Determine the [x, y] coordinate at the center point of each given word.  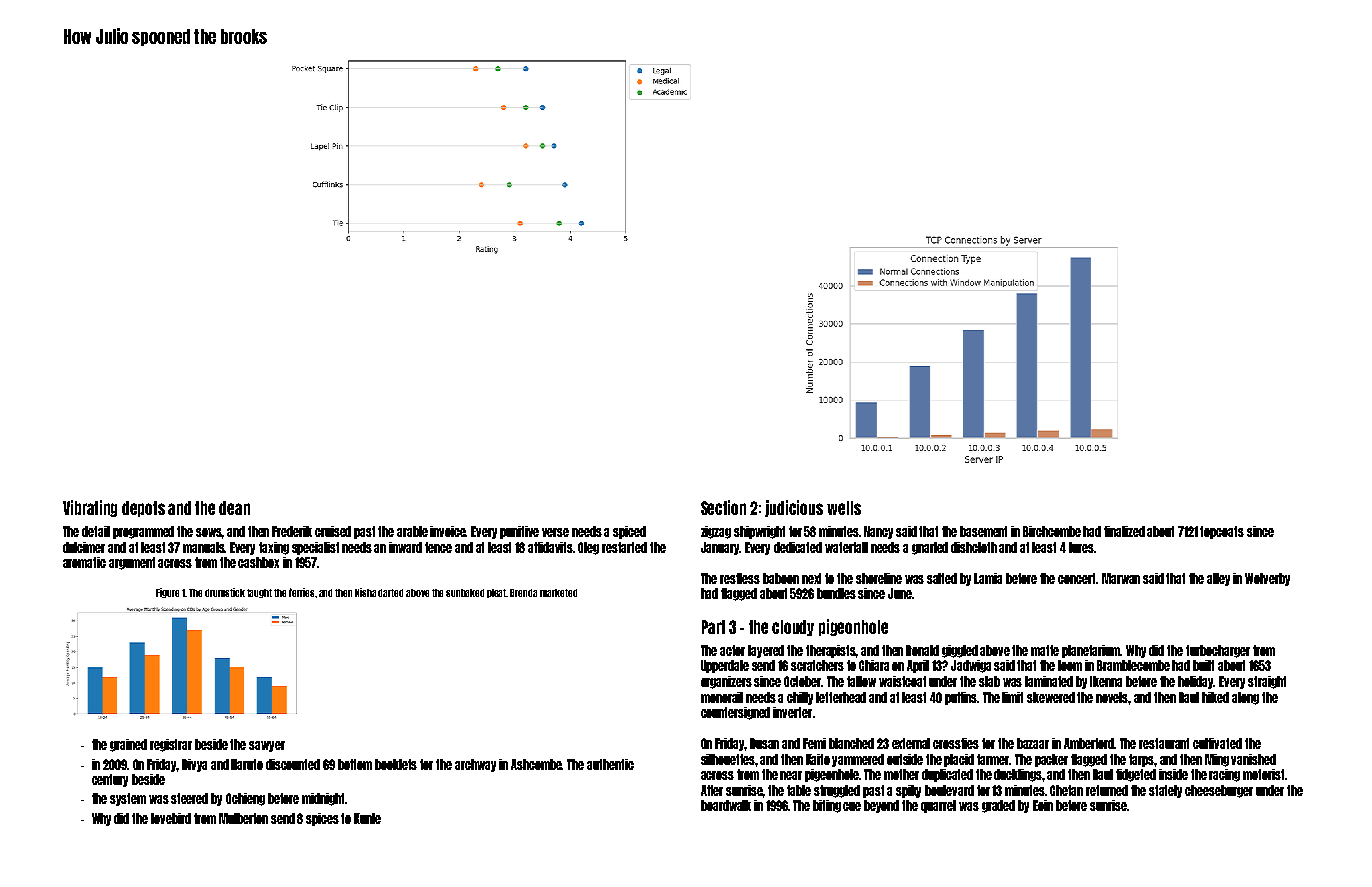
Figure [167, 593]
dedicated [798, 547]
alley [1218, 579]
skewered [1051, 697]
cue [852, 806]
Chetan [1066, 790]
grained [128, 745]
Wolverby [1267, 579]
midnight [323, 799]
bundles [836, 593]
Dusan [764, 743]
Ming [1217, 760]
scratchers [817, 665]
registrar [171, 745]
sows [209, 533]
